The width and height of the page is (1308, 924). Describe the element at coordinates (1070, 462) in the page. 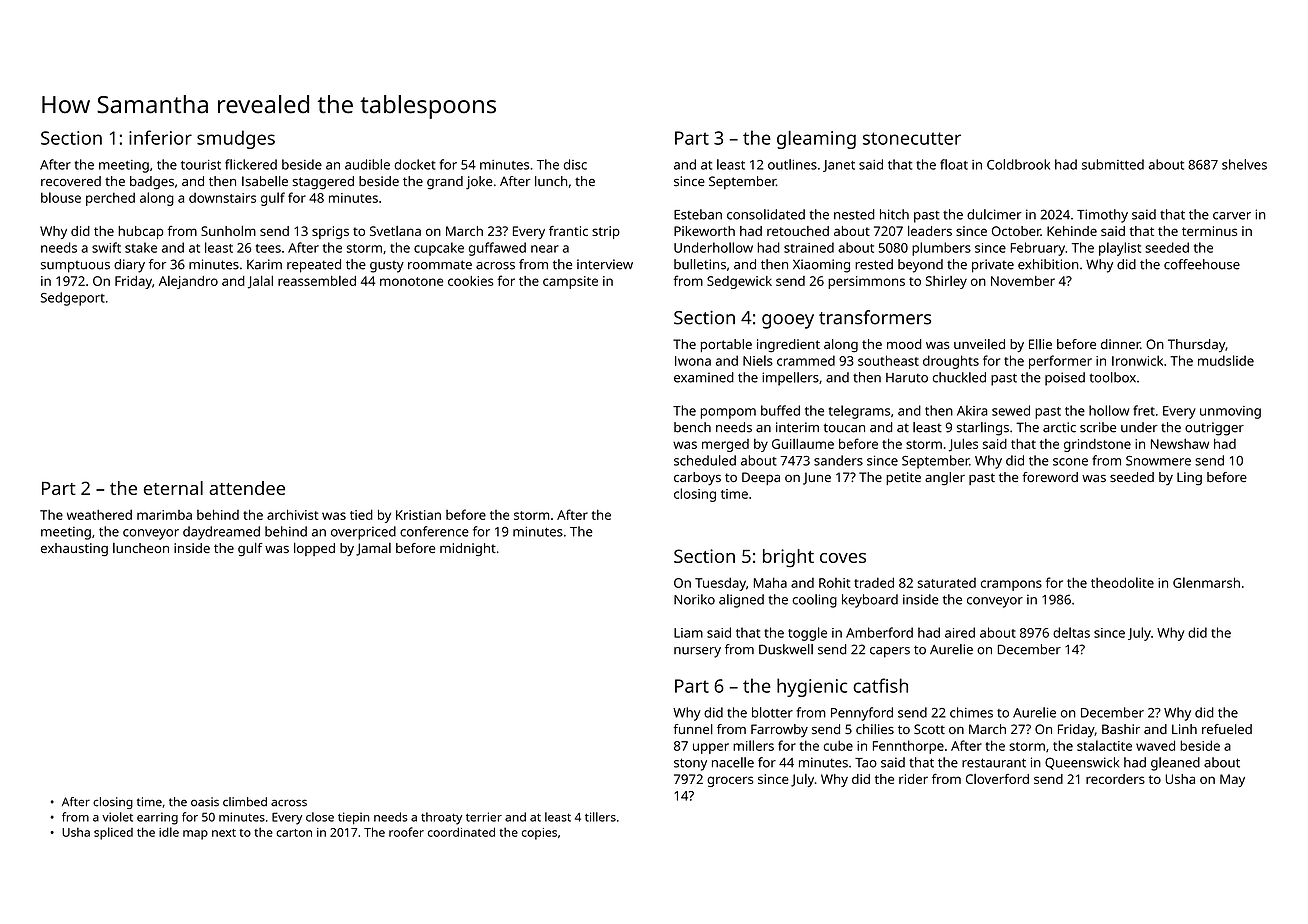

I see `scone` at that location.
